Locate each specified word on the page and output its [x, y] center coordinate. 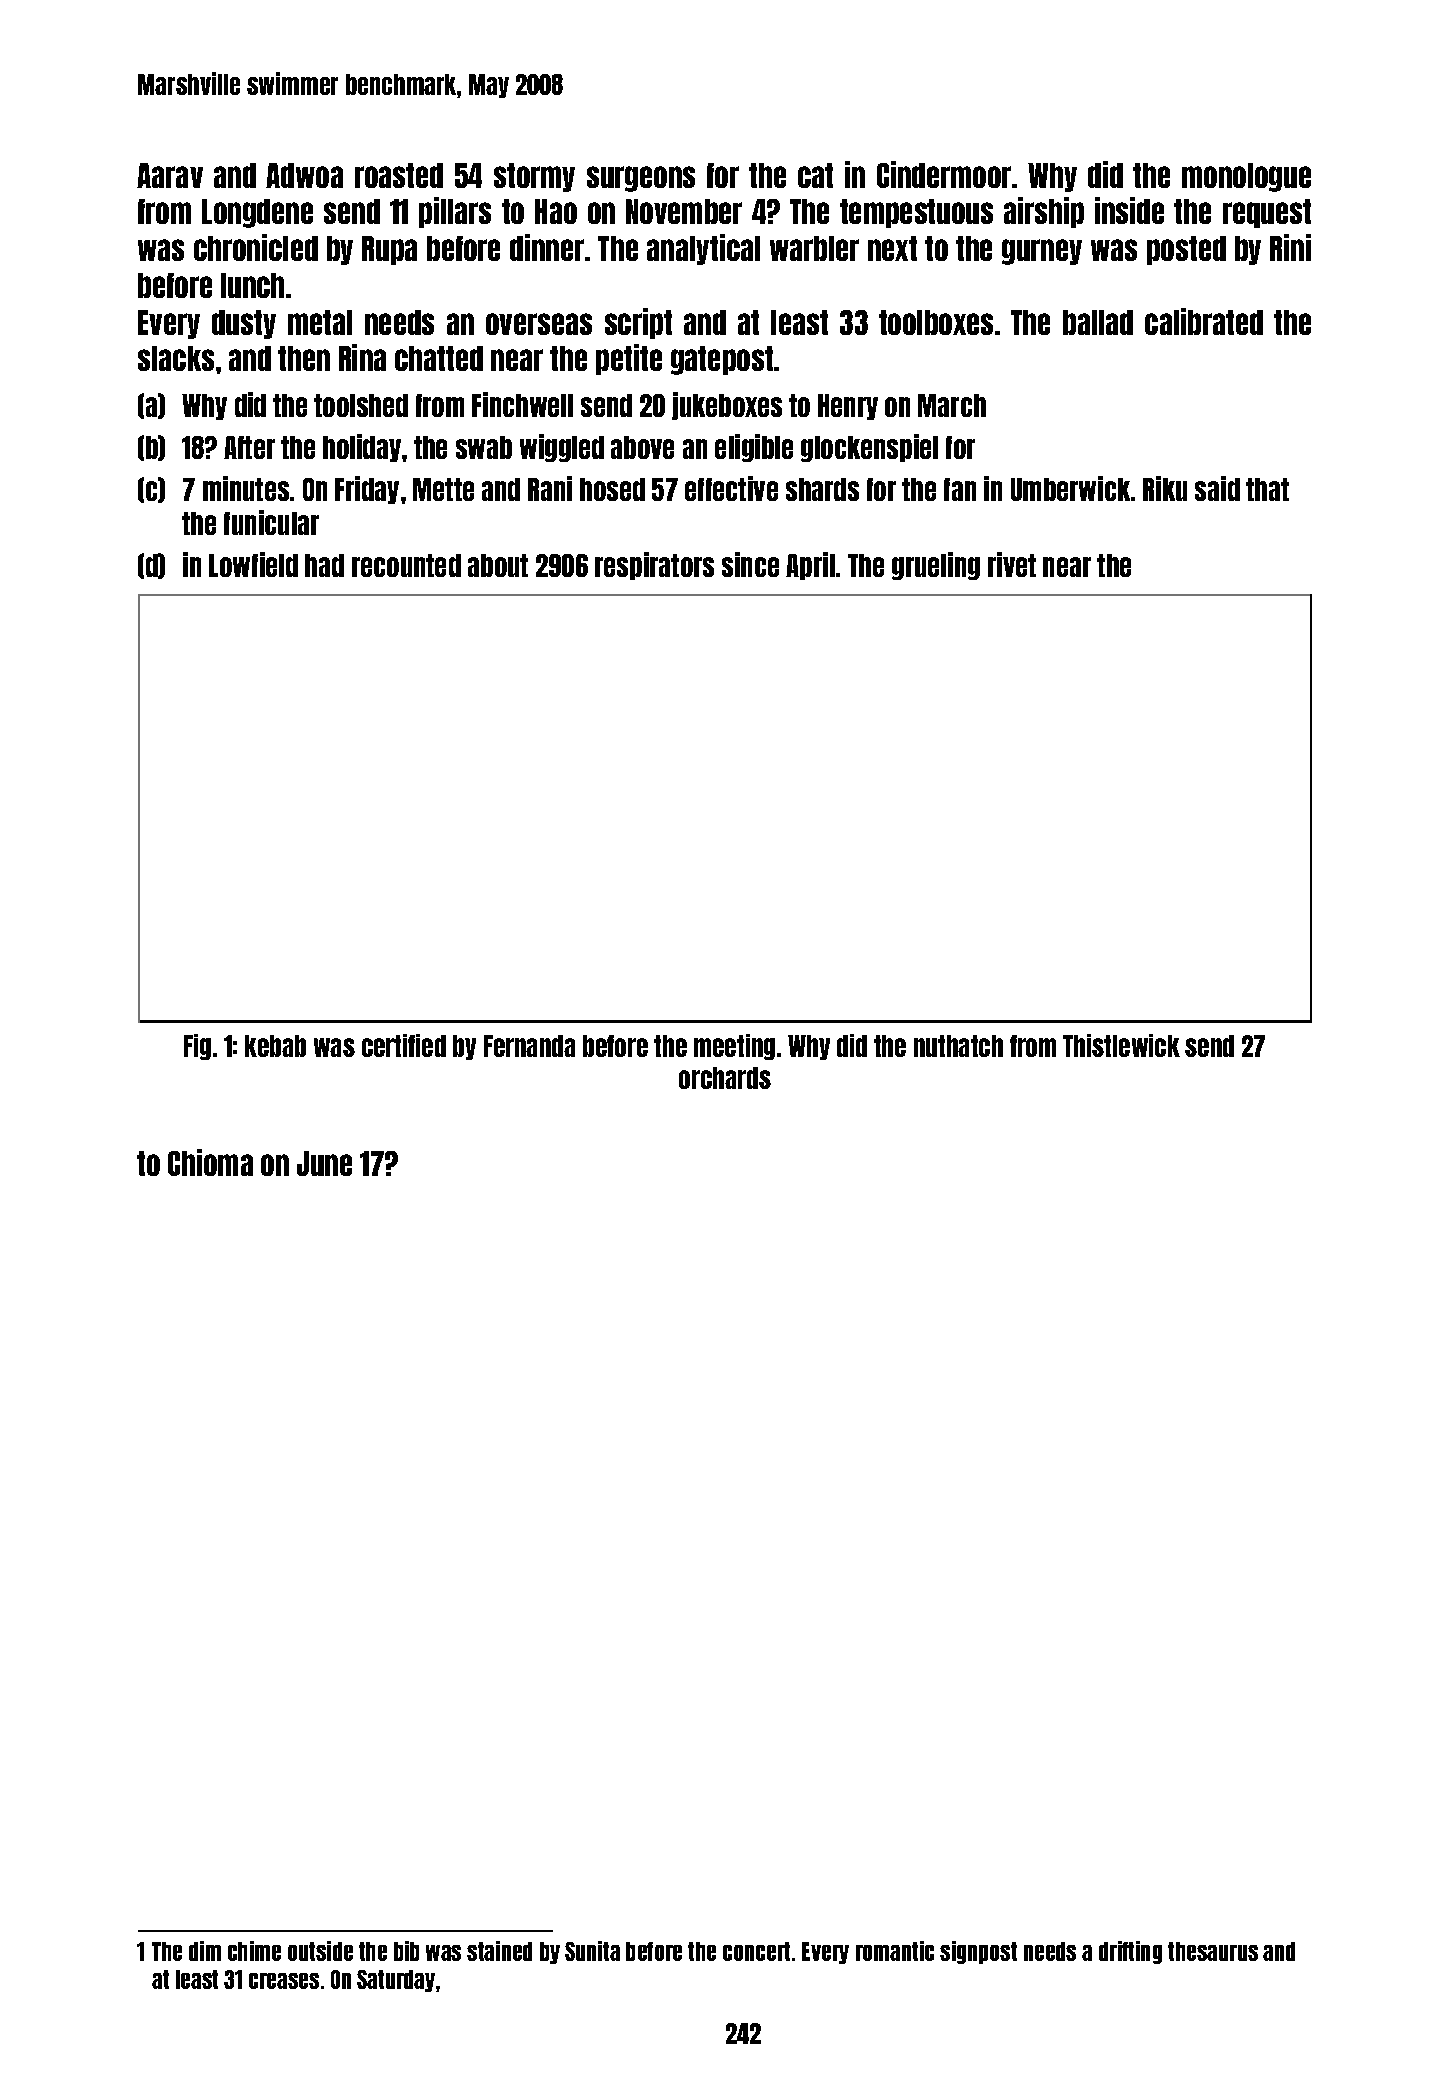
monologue [1246, 177]
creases [284, 1981]
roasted [399, 175]
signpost [978, 1952]
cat [815, 175]
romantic [895, 1951]
